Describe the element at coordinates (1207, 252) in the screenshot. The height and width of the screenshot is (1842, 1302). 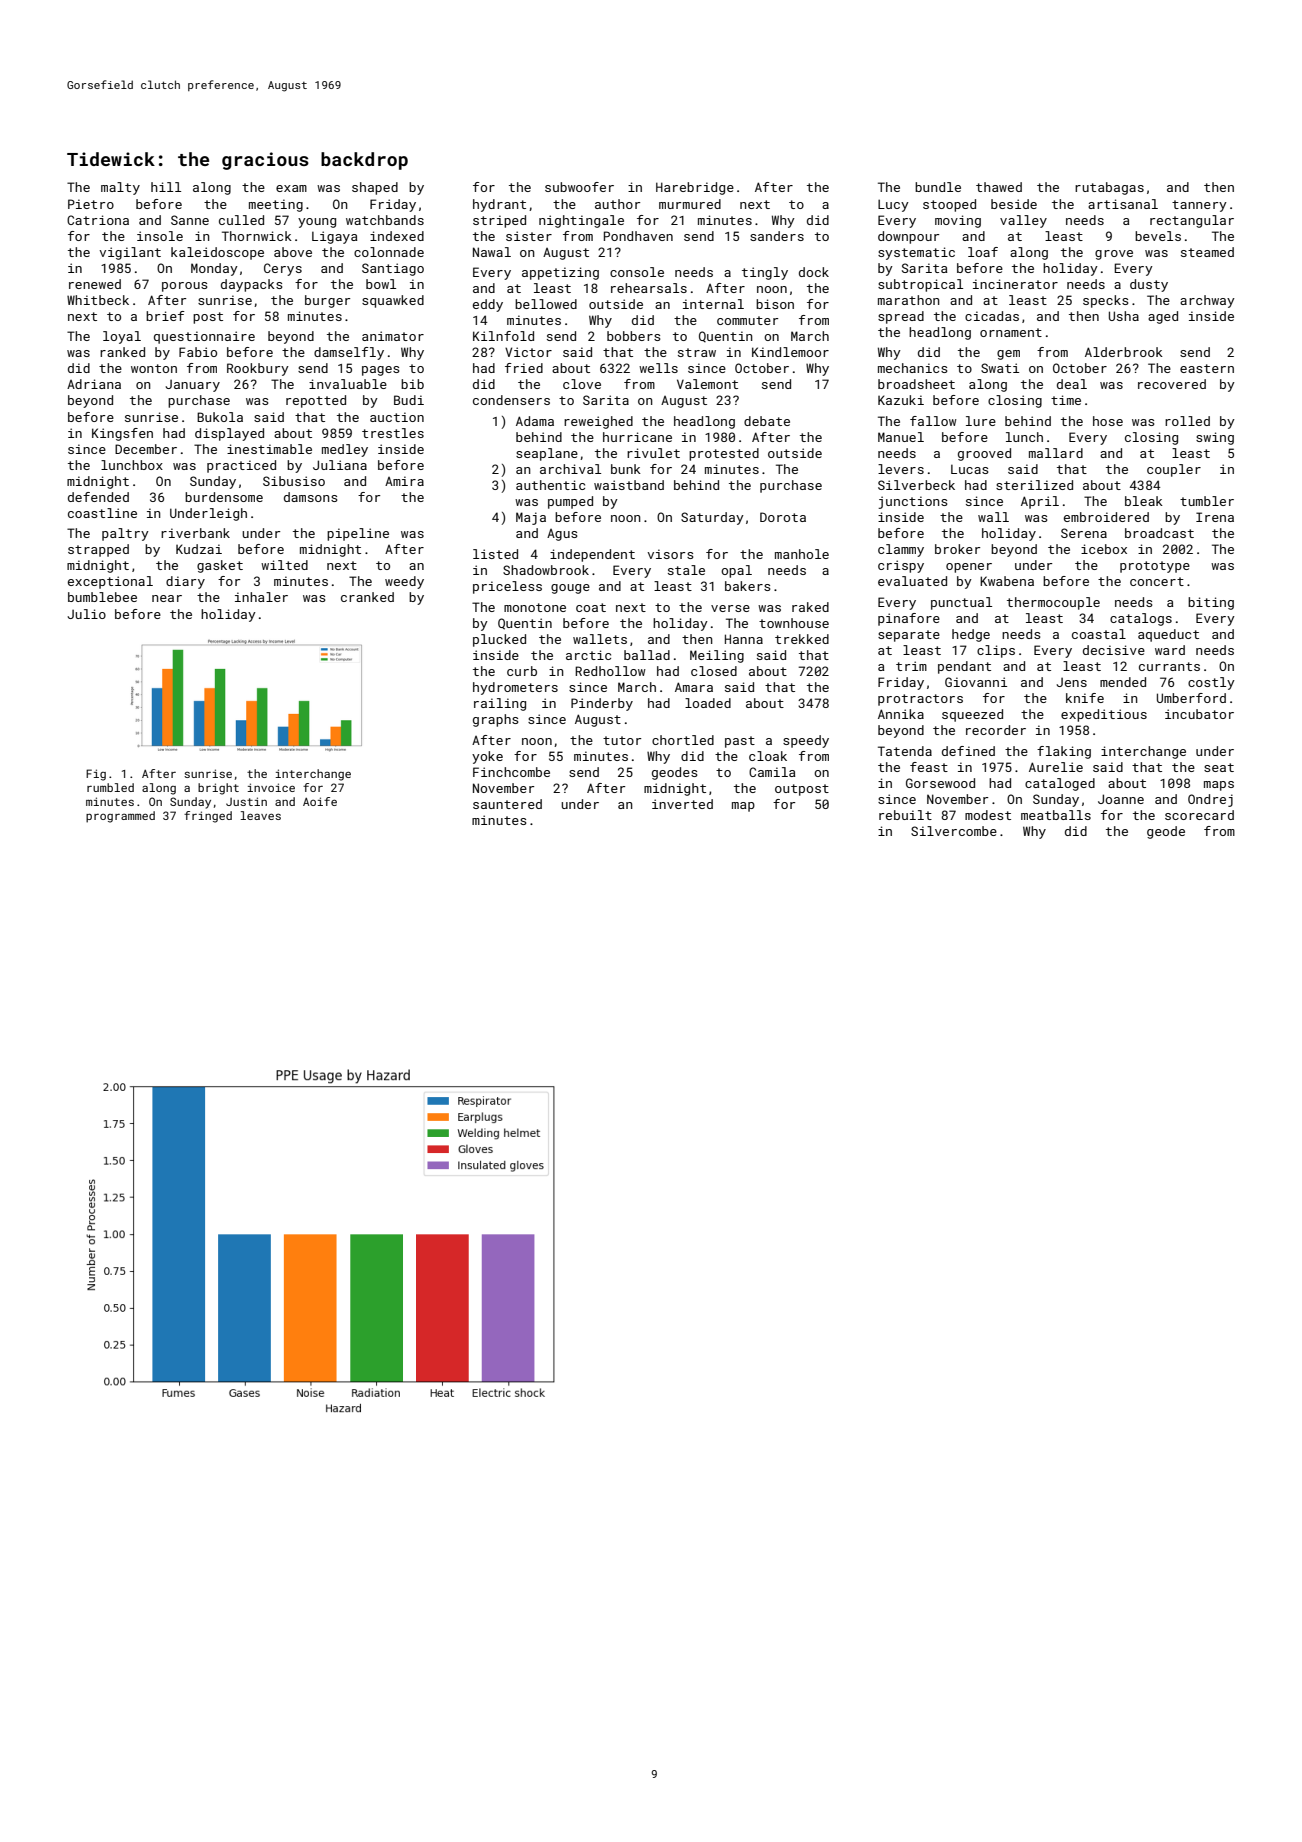
I see `steamed` at that location.
